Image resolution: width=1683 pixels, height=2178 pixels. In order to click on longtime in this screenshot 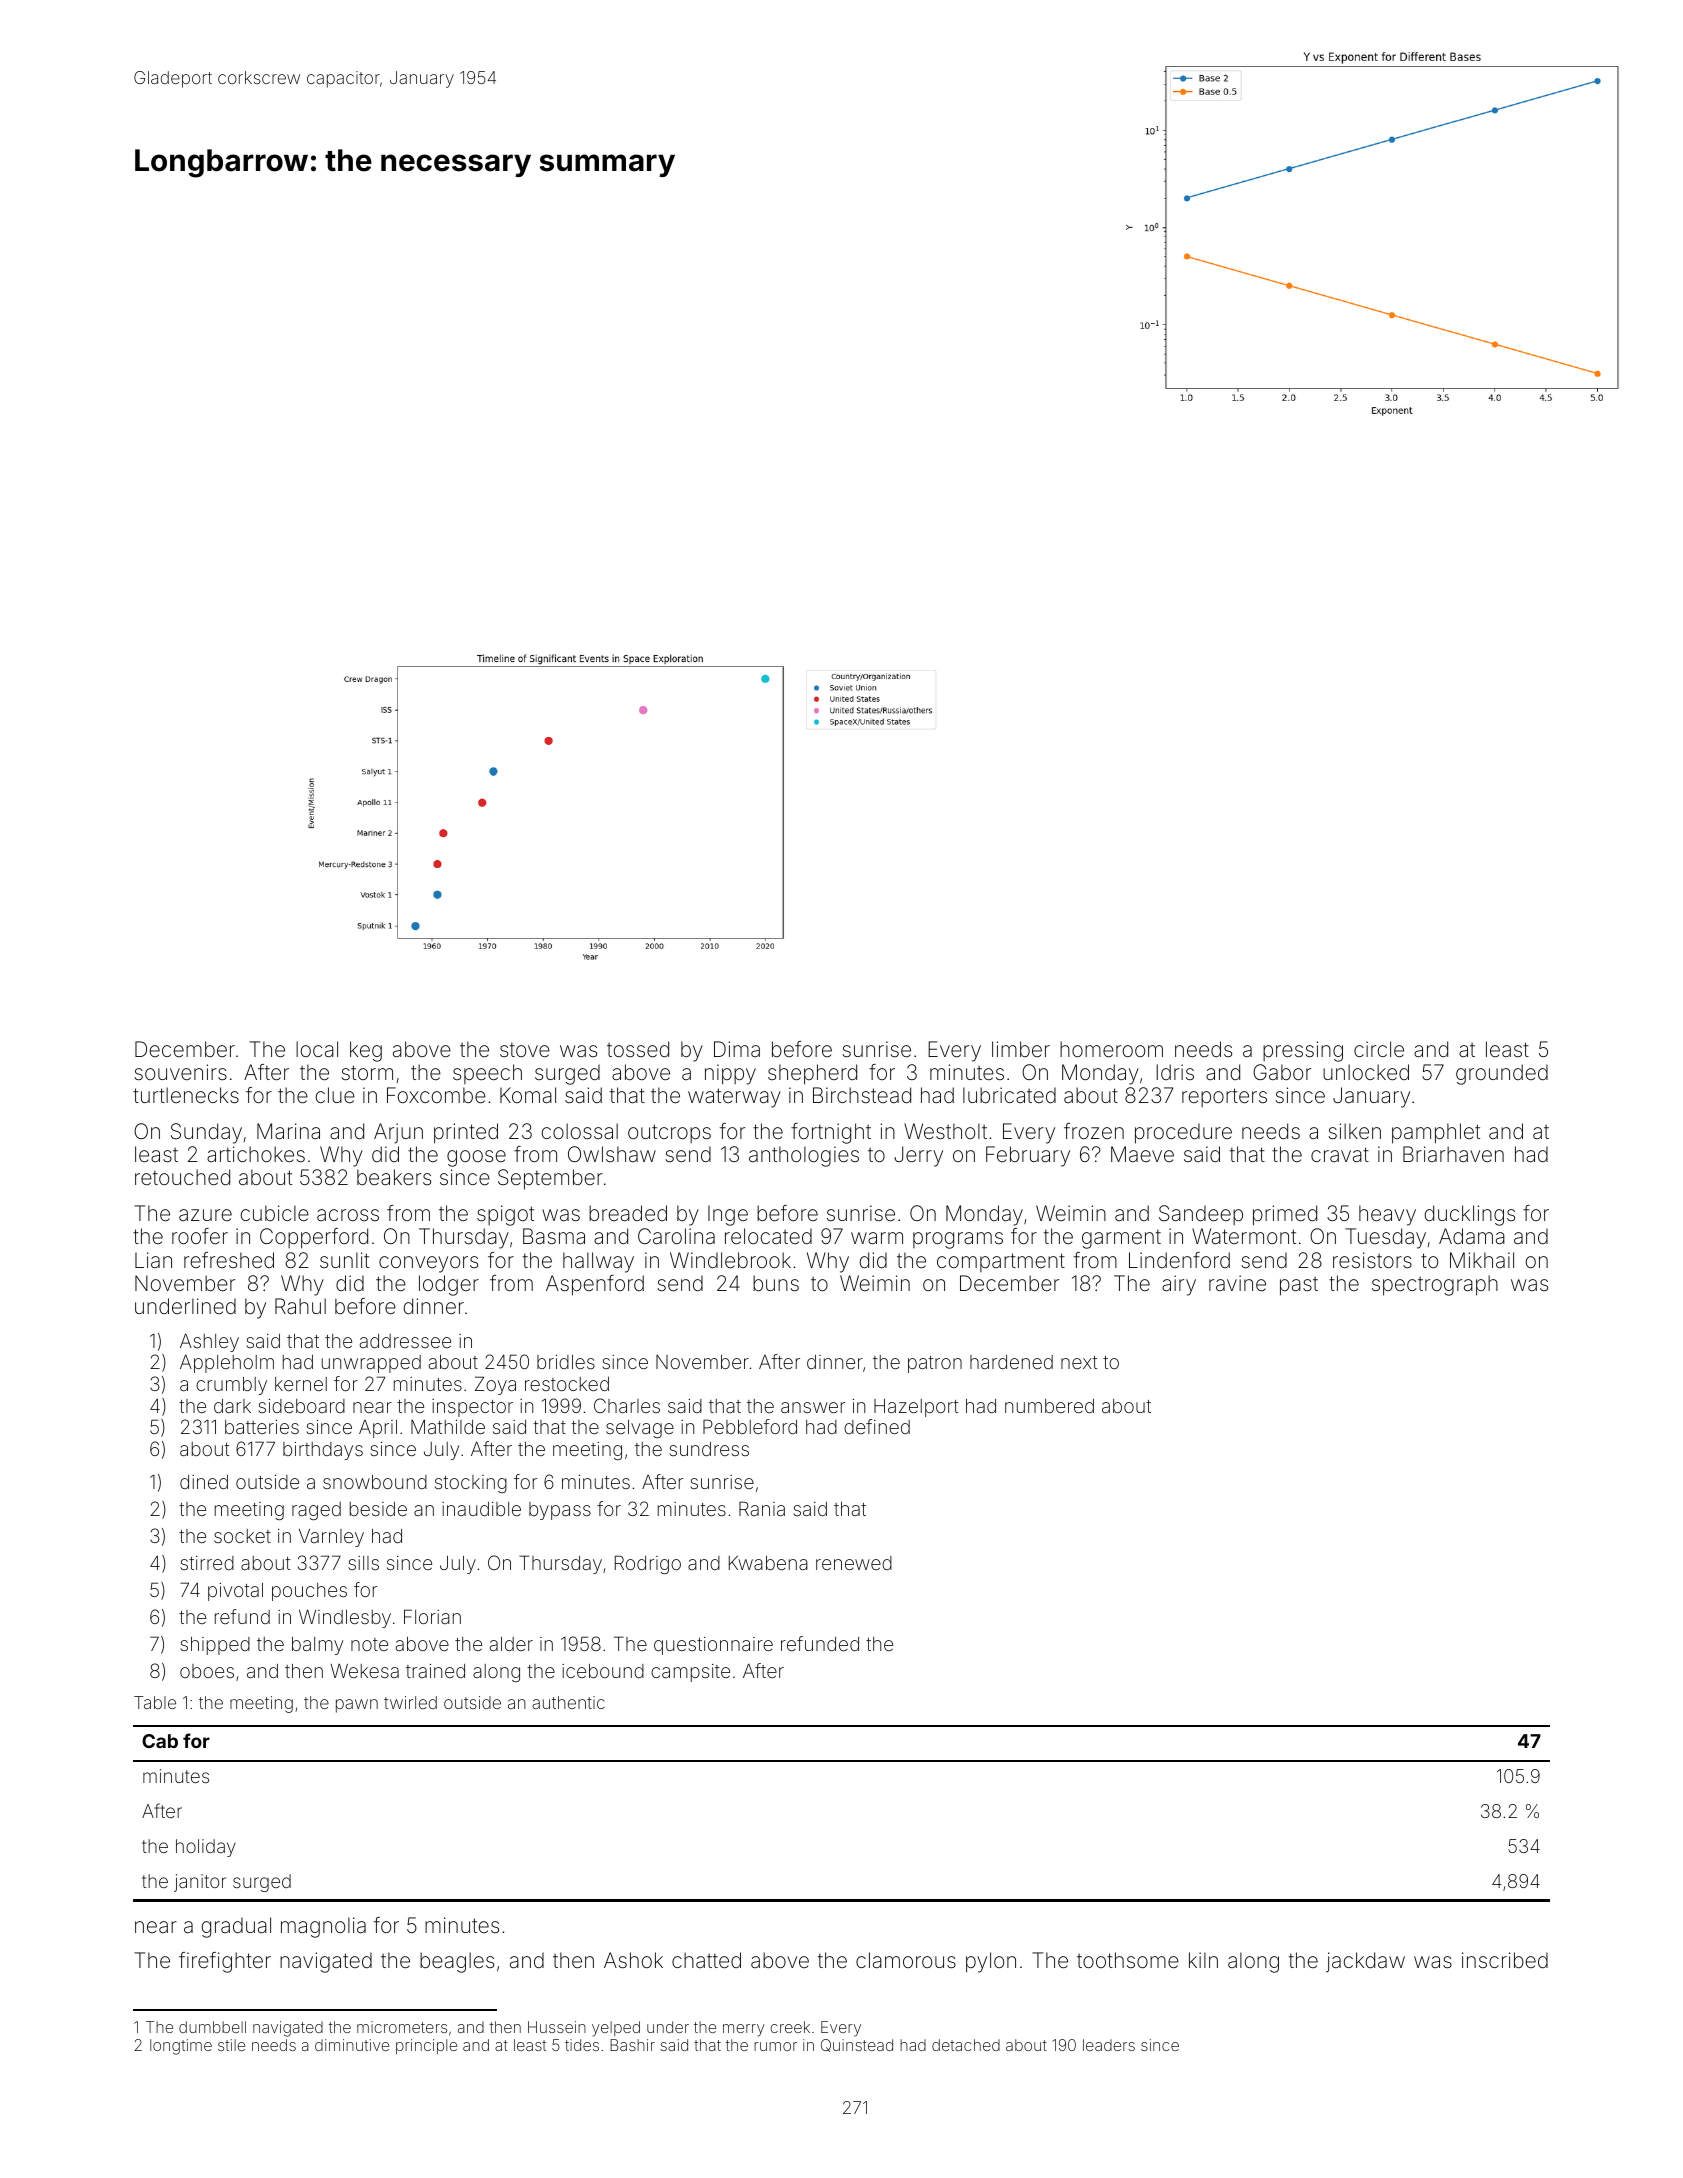, I will do `click(181, 2047)`.
